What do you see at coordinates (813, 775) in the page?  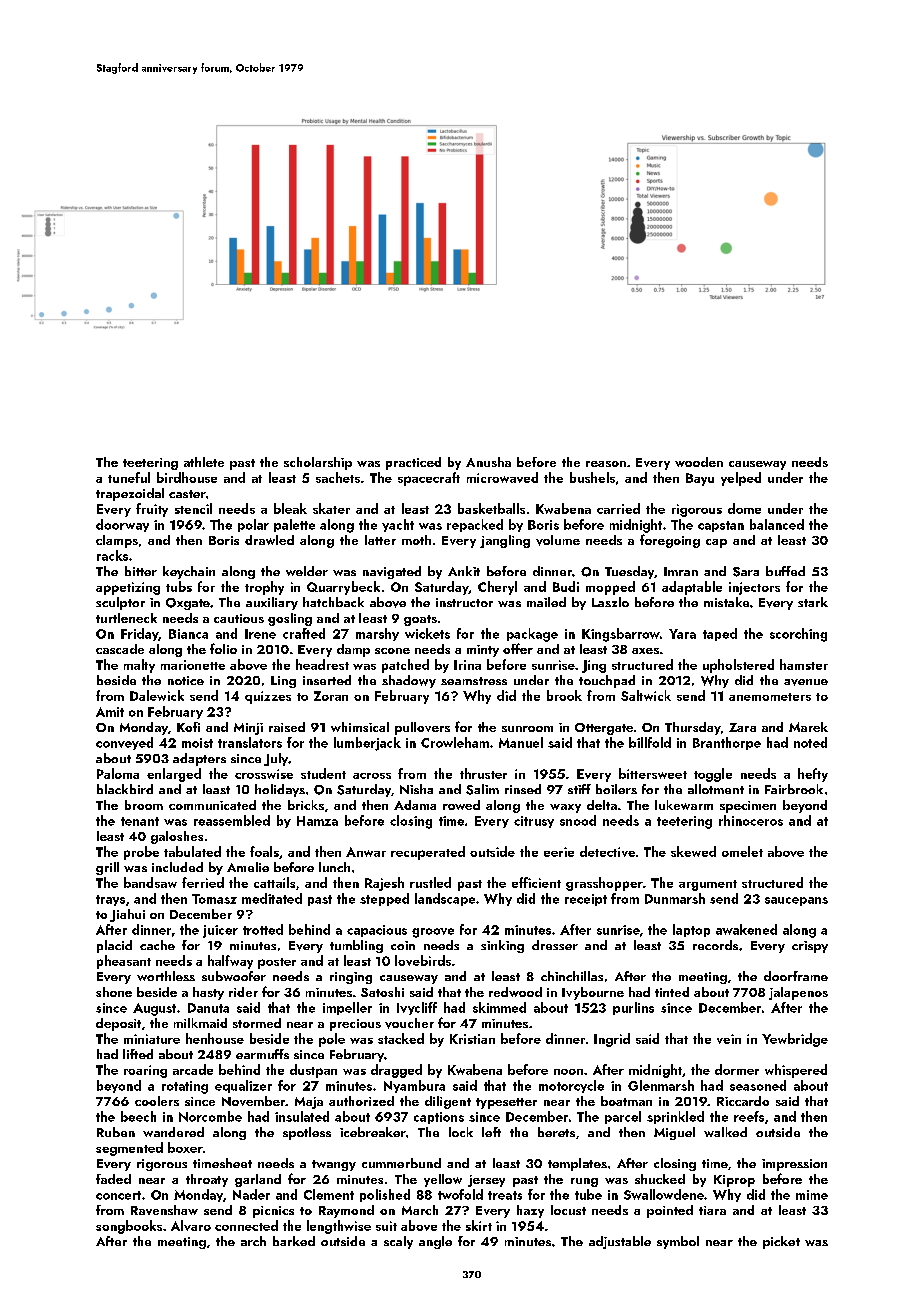 I see `hefty` at bounding box center [813, 775].
